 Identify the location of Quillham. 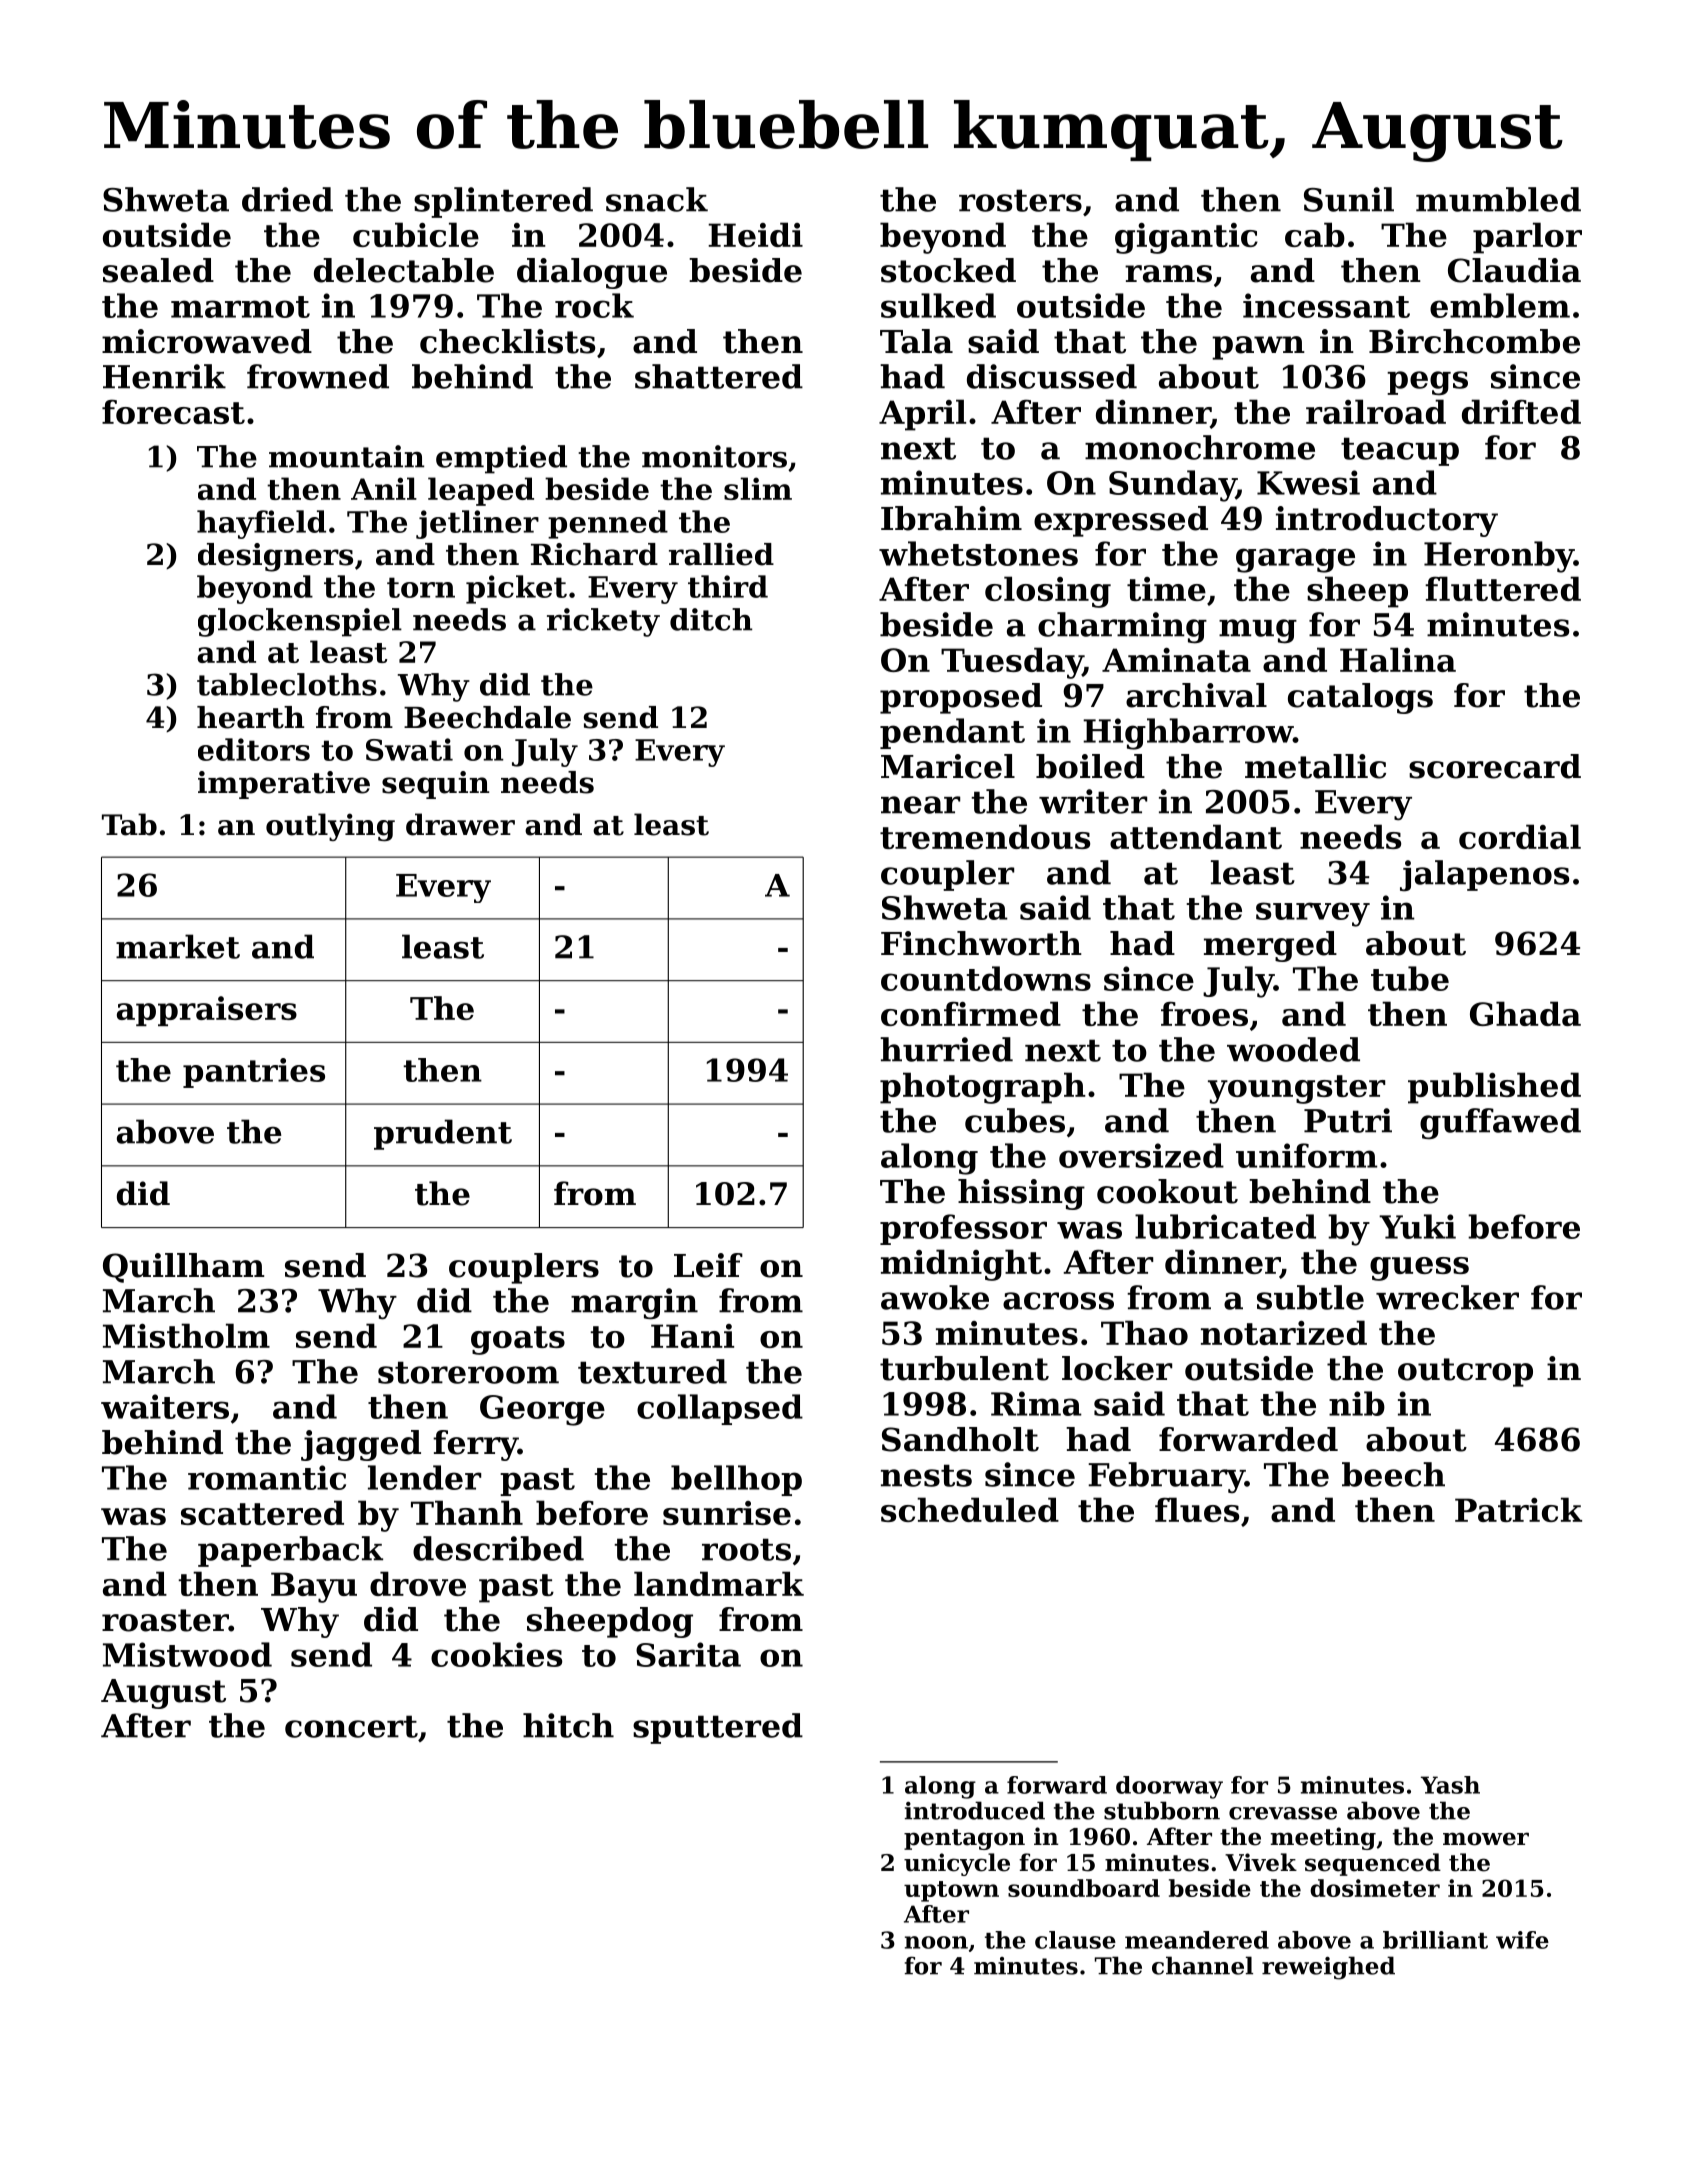
(183, 1268).
